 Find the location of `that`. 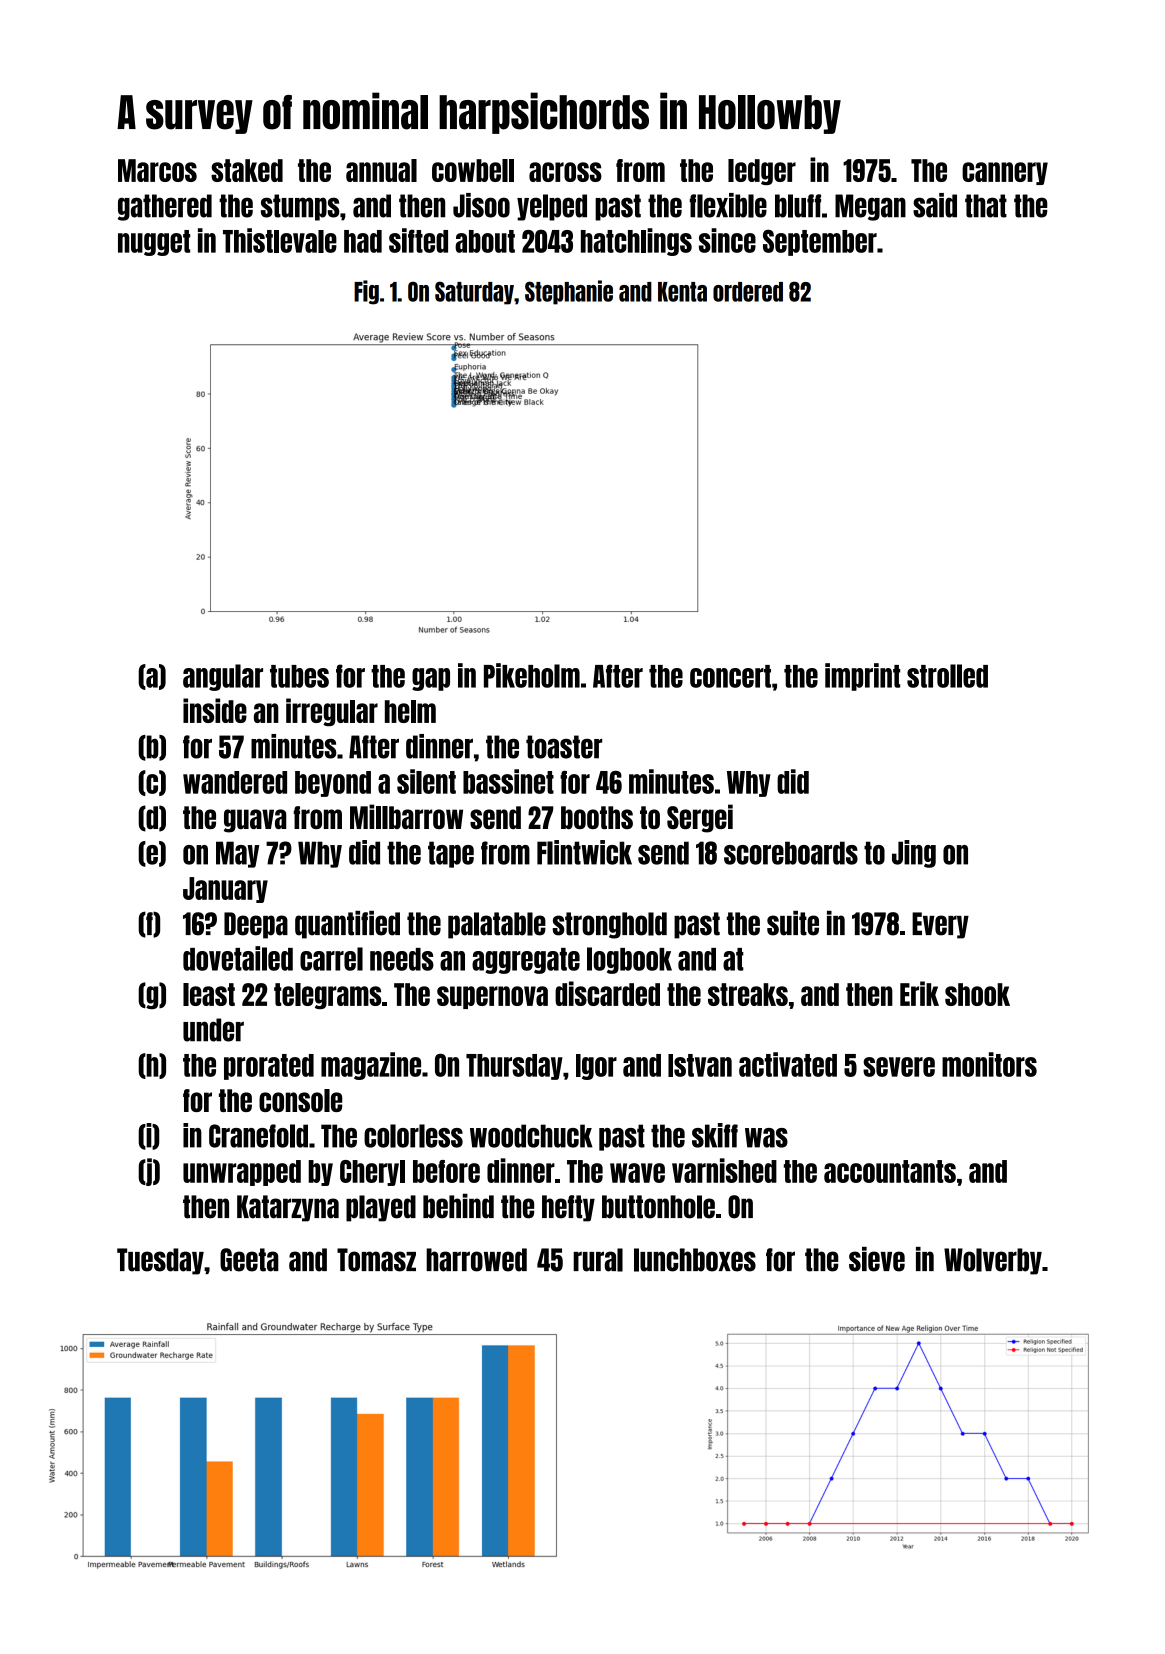

that is located at coordinates (986, 206).
